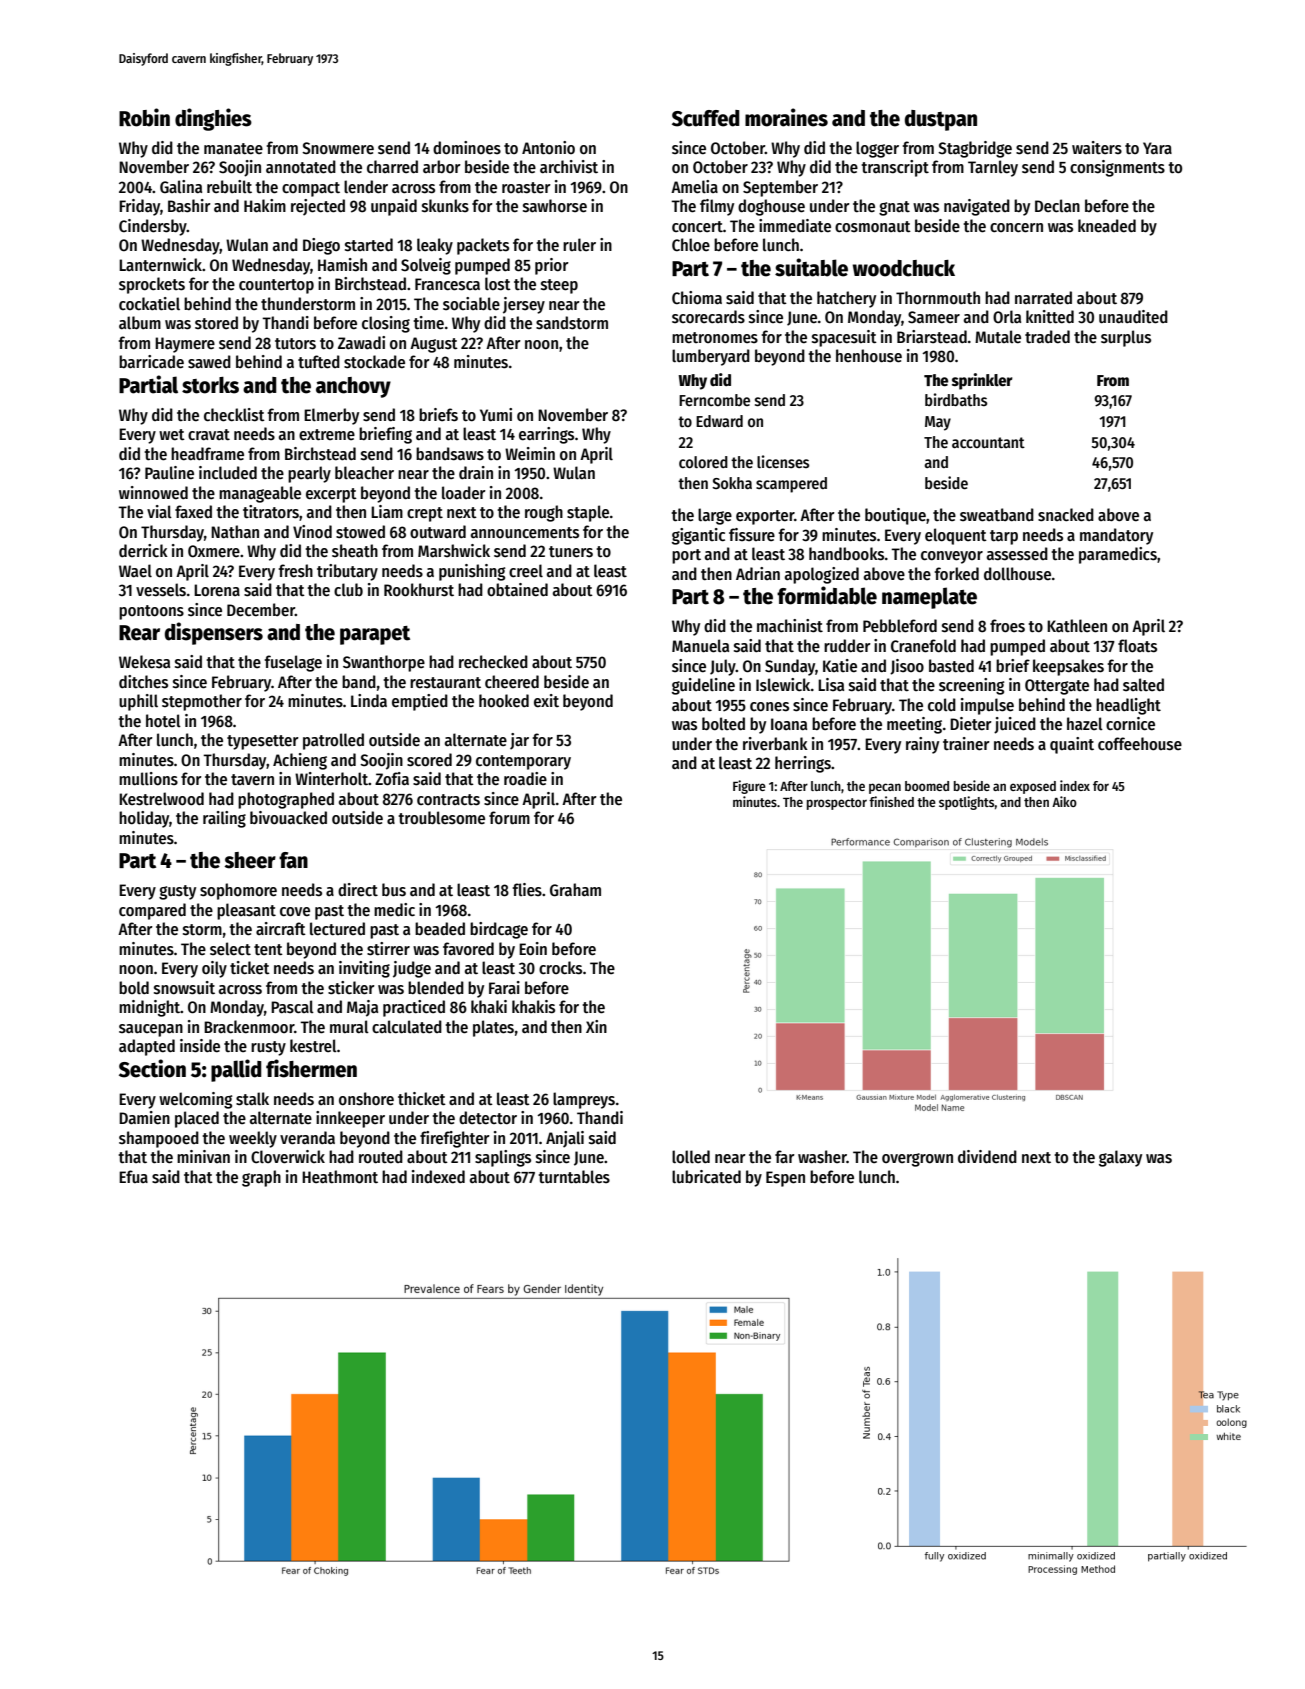 This screenshot has height=1689, width=1305. Describe the element at coordinates (786, 117) in the screenshot. I see `moraines` at that location.
